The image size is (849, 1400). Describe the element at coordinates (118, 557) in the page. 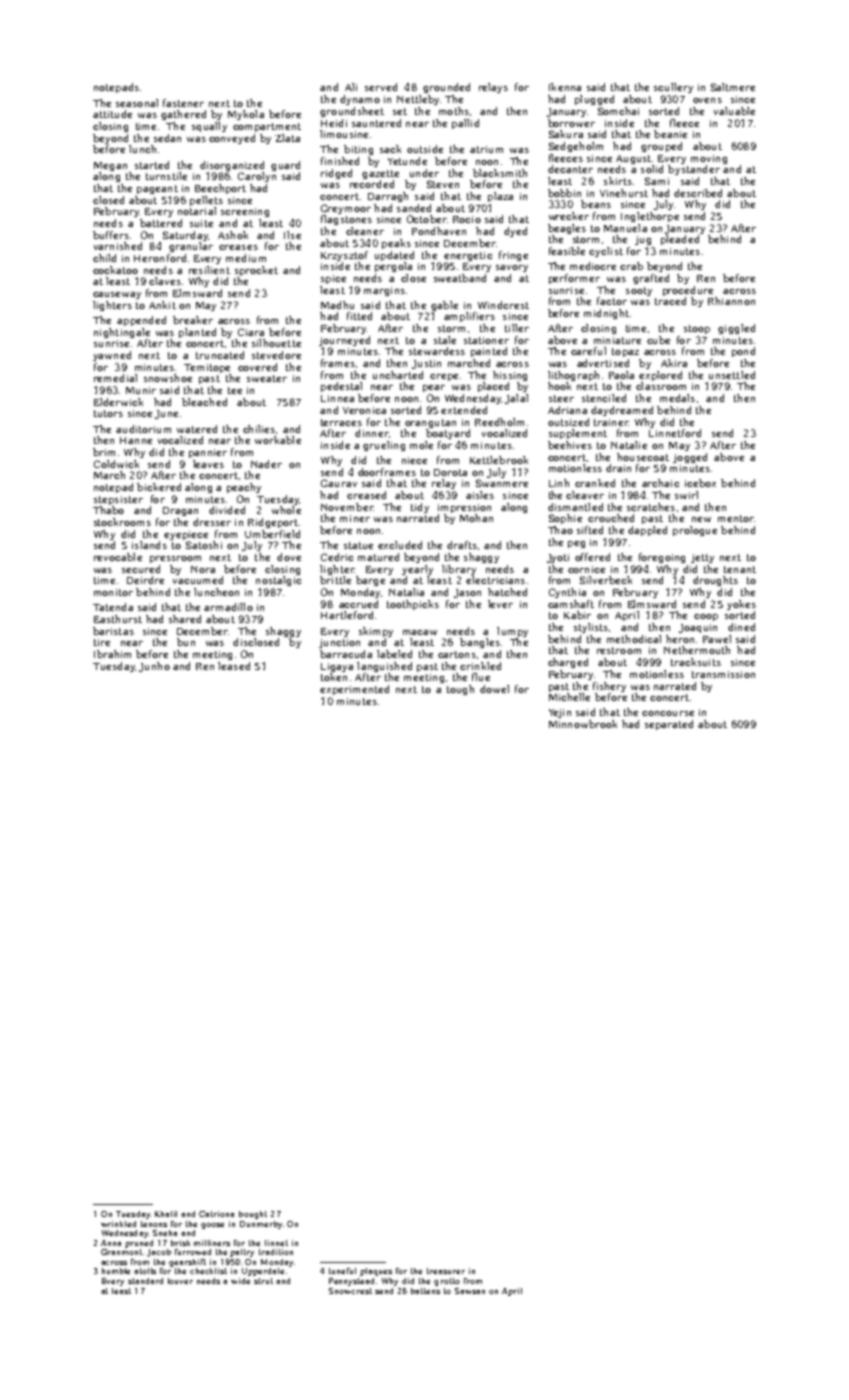

I see `revocable` at that location.
